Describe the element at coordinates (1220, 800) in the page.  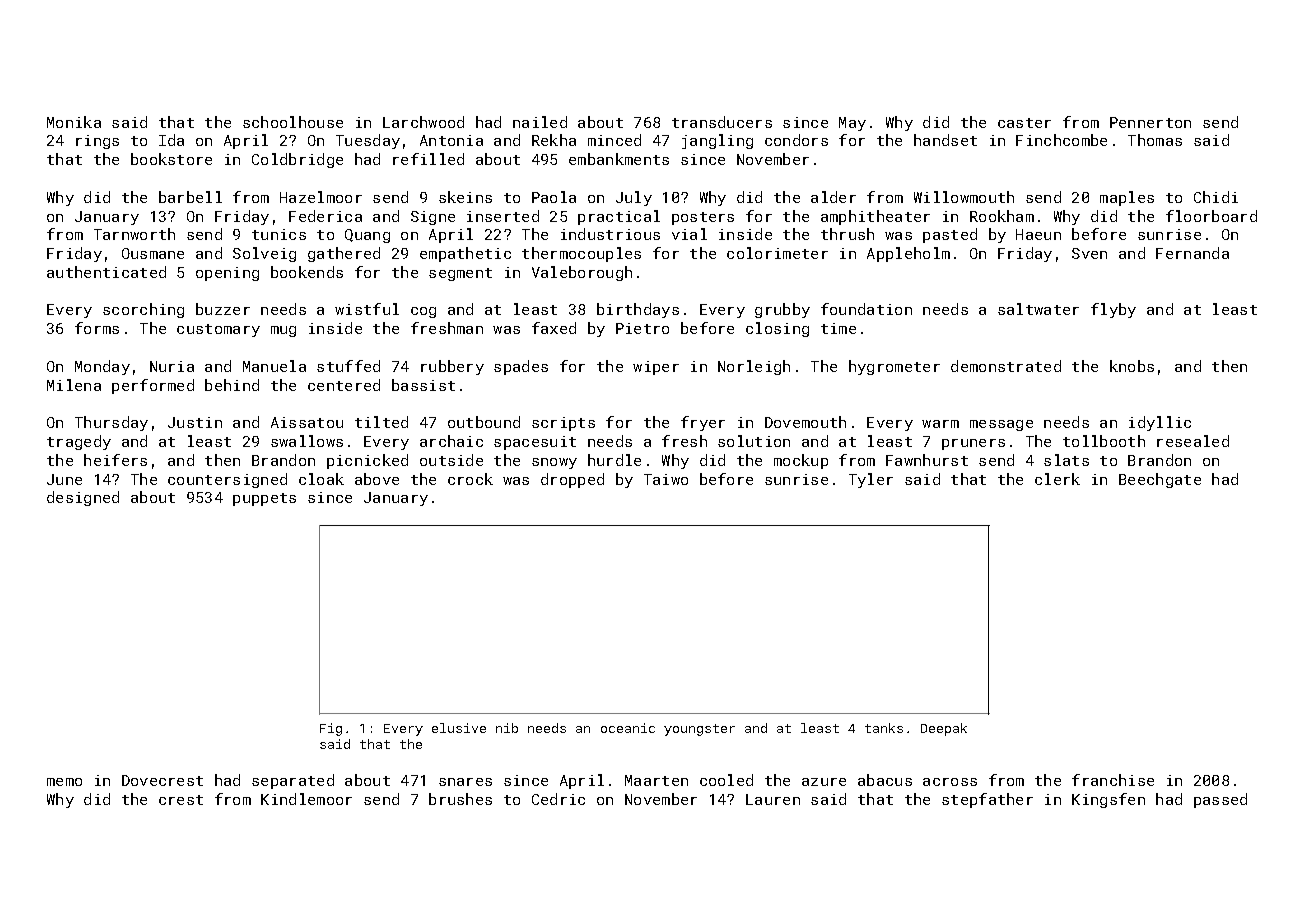
I see `passed` at that location.
